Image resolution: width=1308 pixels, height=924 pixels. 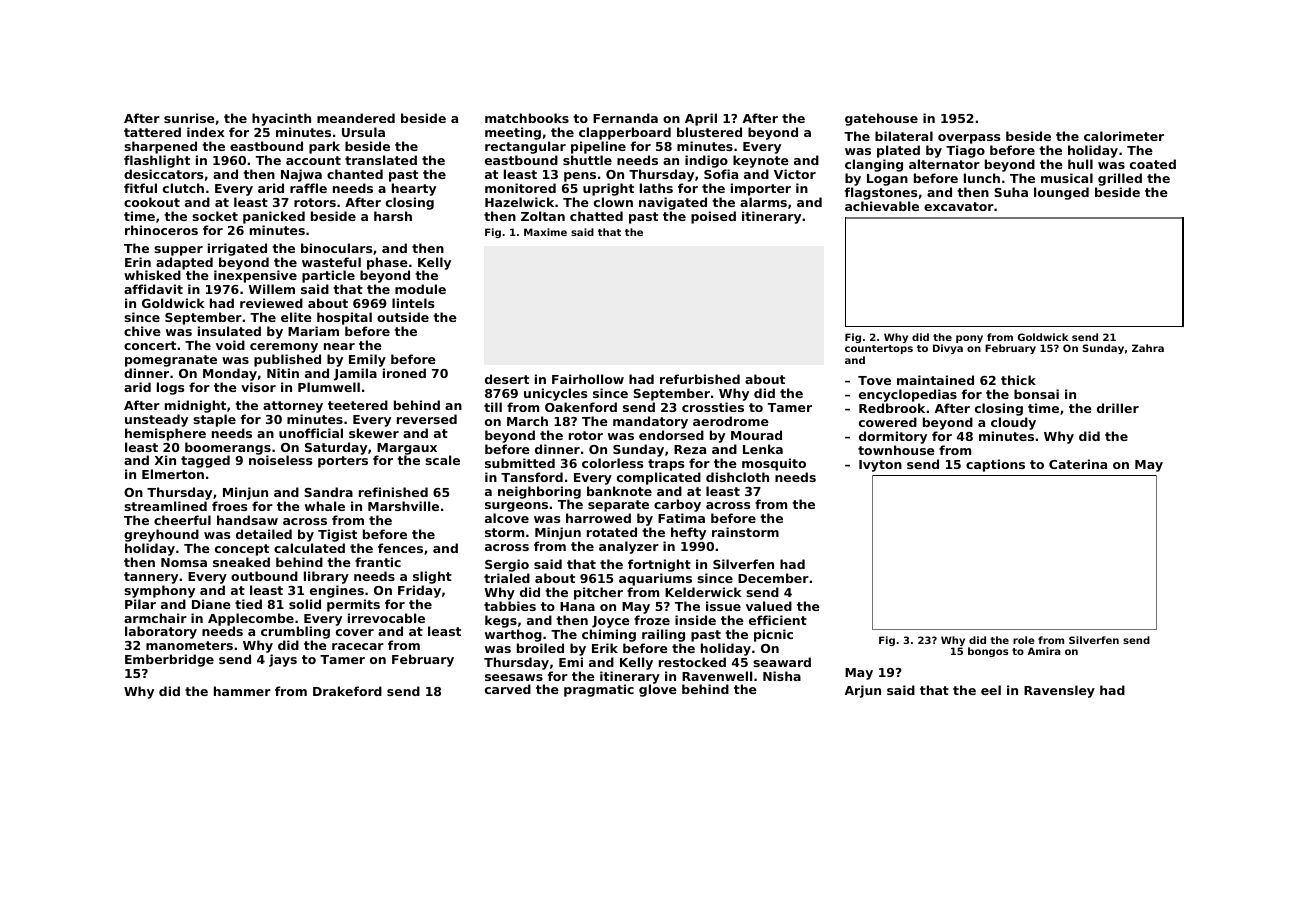 I want to click on Maxime, so click(x=545, y=232).
